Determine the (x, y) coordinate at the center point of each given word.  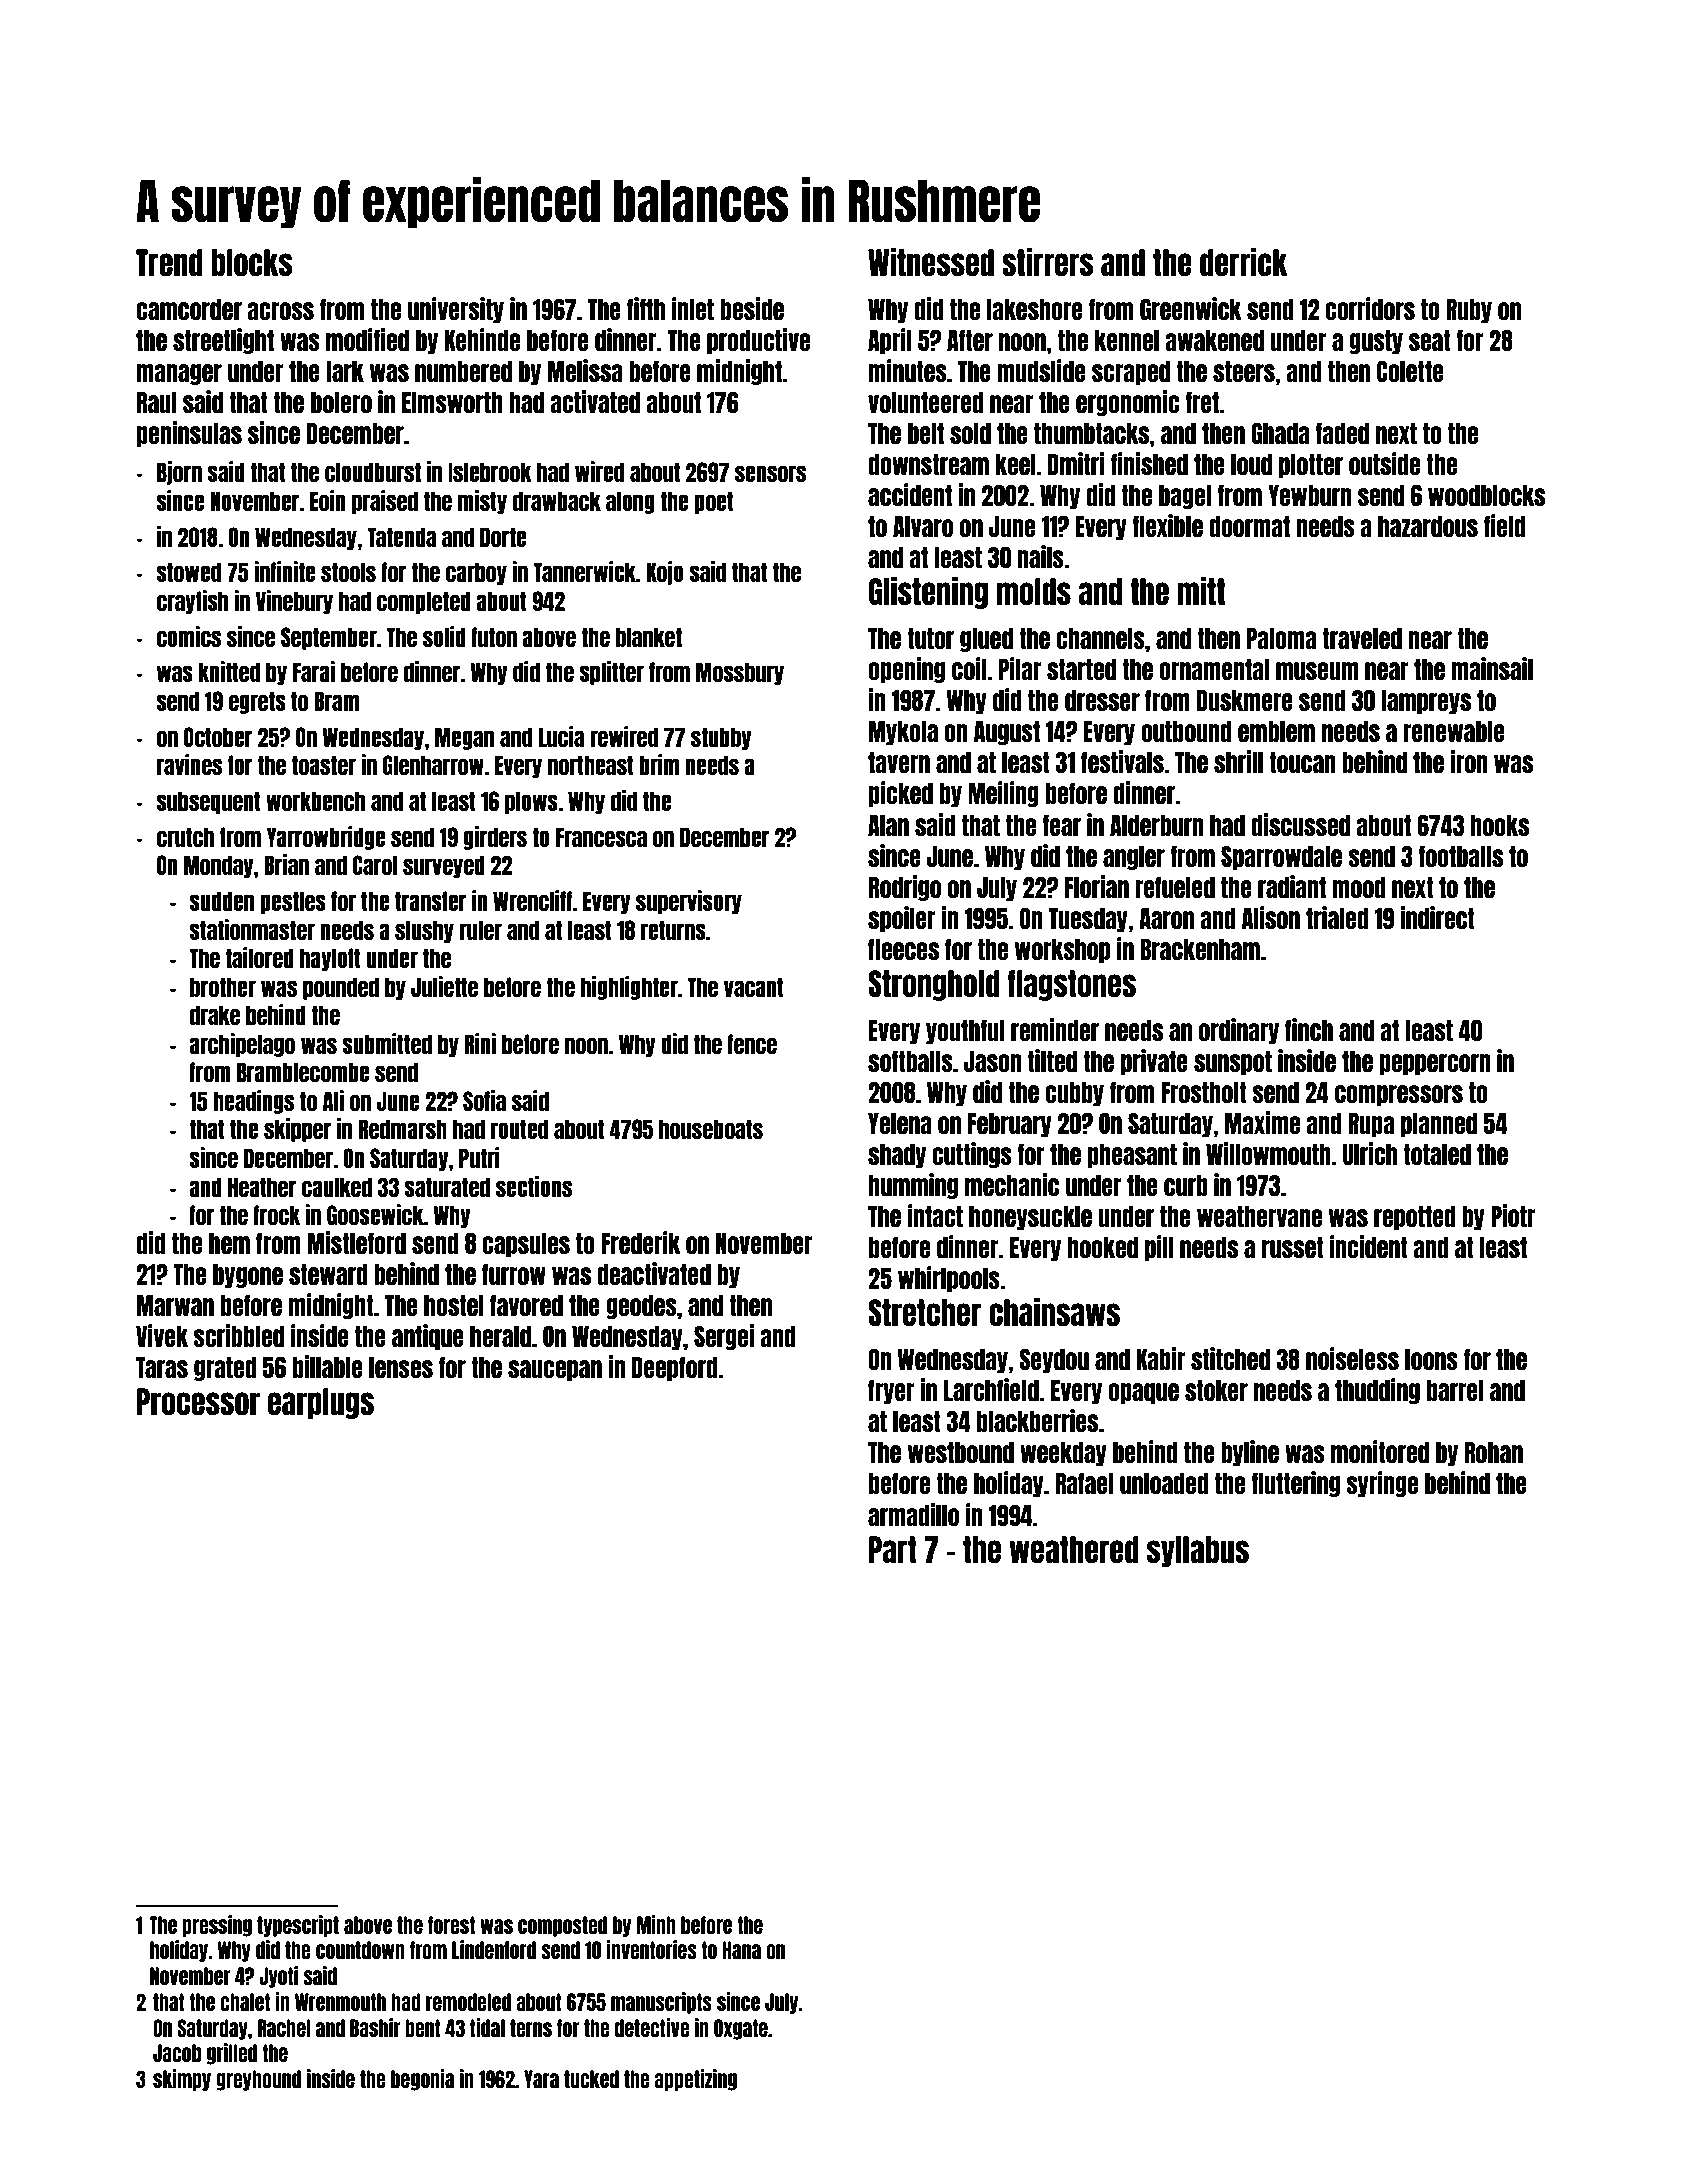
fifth (646, 308)
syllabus (1198, 1551)
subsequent (208, 802)
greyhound (258, 2080)
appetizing (695, 2080)
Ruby (1469, 311)
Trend (169, 262)
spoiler (902, 919)
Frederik (641, 1242)
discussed (1300, 824)
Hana (741, 1950)
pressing (217, 1926)
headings (253, 1102)
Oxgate (741, 2029)
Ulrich (1370, 1153)
